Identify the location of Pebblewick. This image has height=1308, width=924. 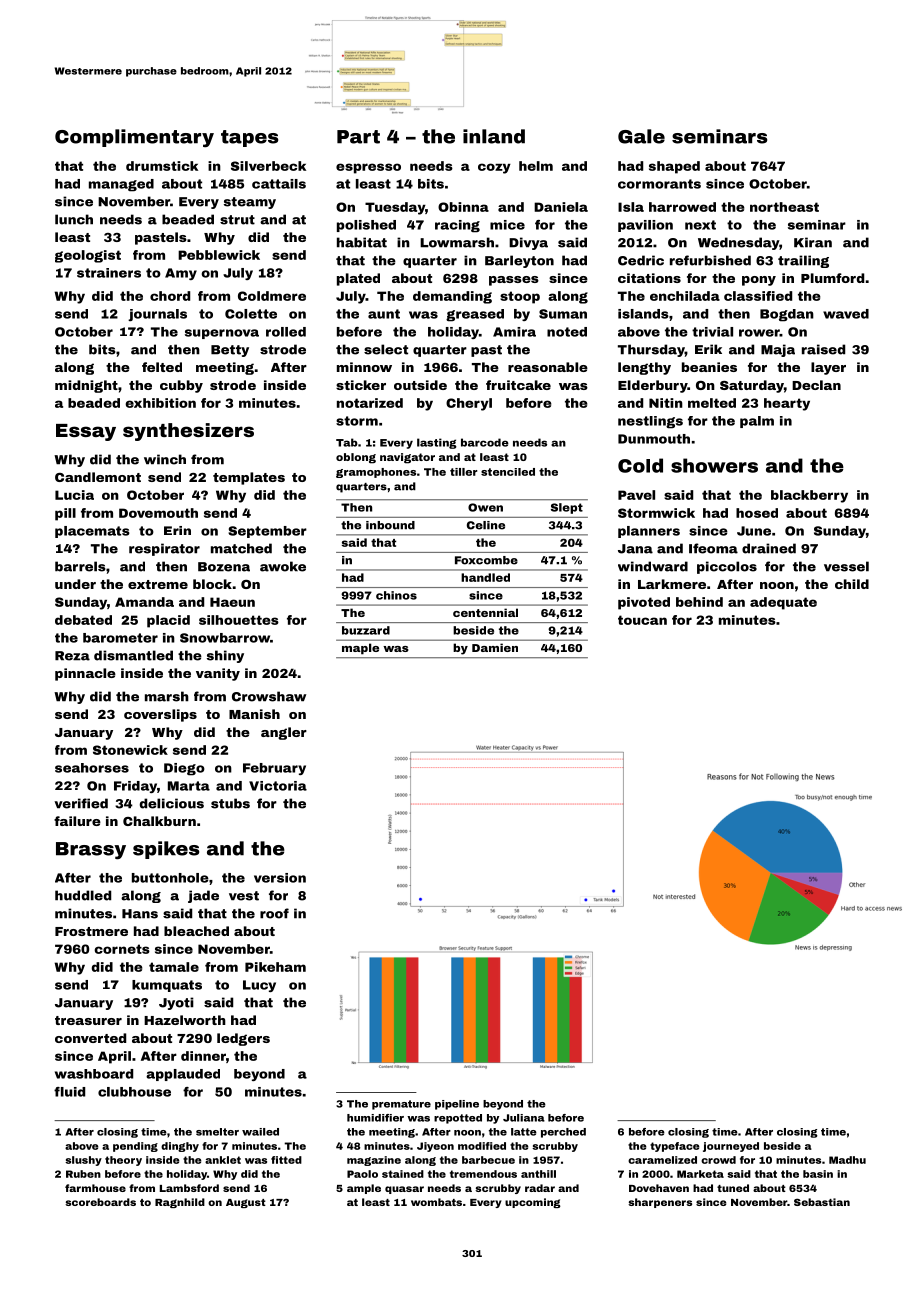
(219, 255).
